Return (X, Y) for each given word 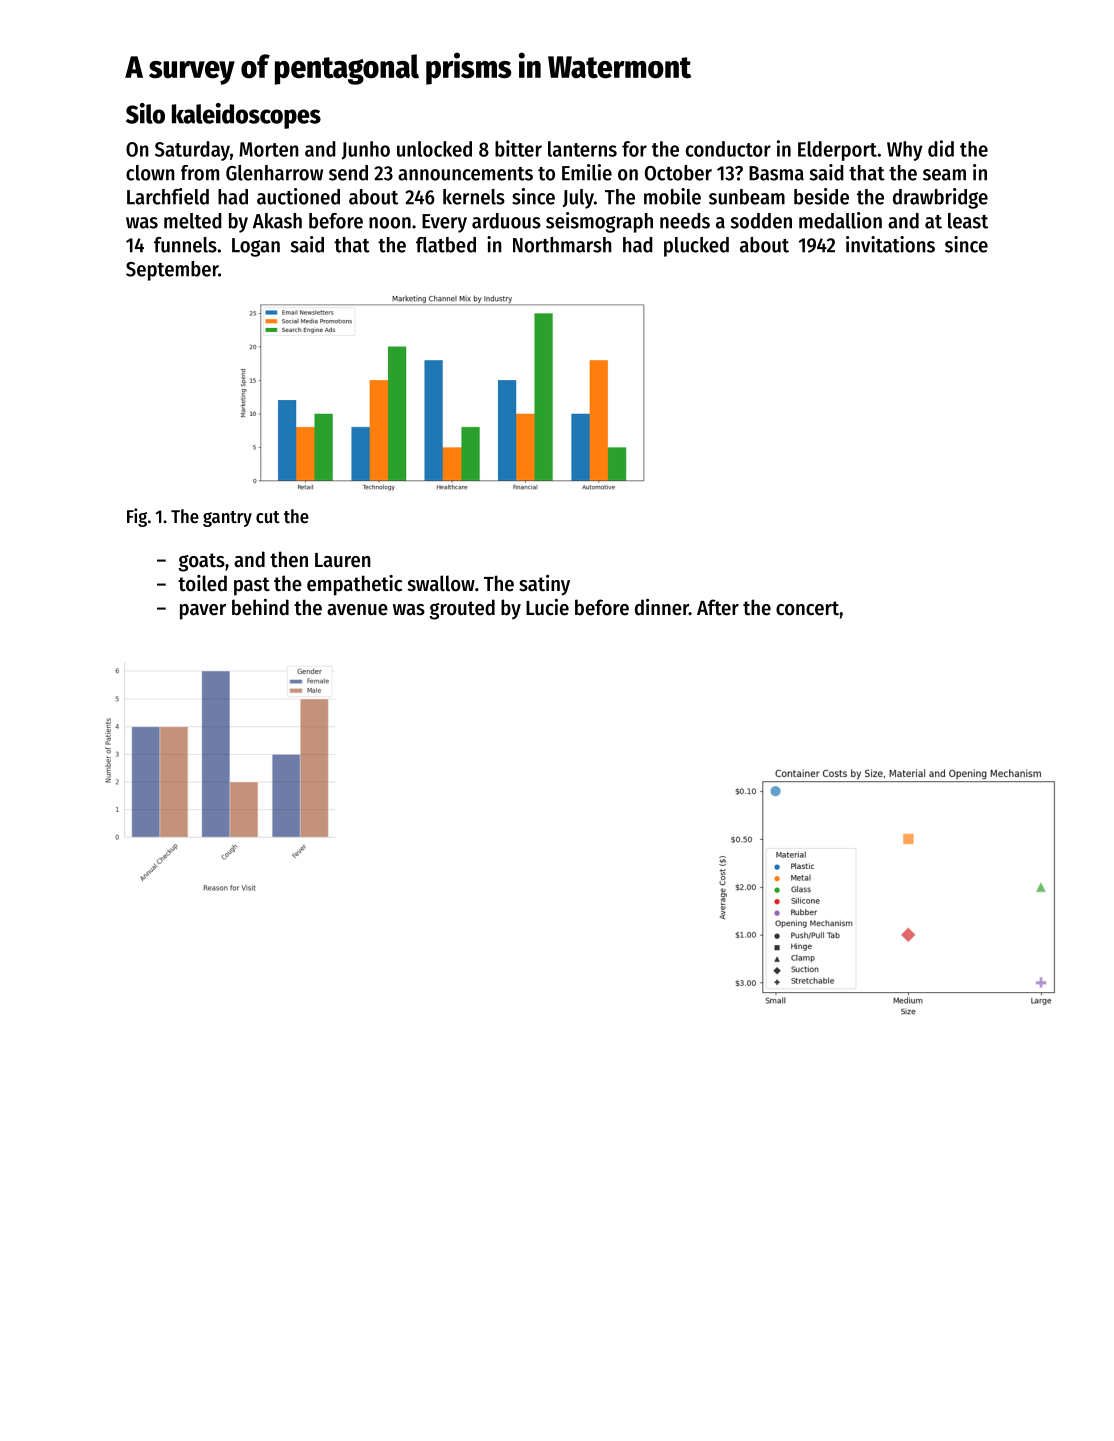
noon (390, 223)
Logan (256, 247)
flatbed (446, 245)
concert (807, 608)
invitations (890, 244)
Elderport (837, 151)
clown (150, 173)
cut (268, 517)
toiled (202, 583)
